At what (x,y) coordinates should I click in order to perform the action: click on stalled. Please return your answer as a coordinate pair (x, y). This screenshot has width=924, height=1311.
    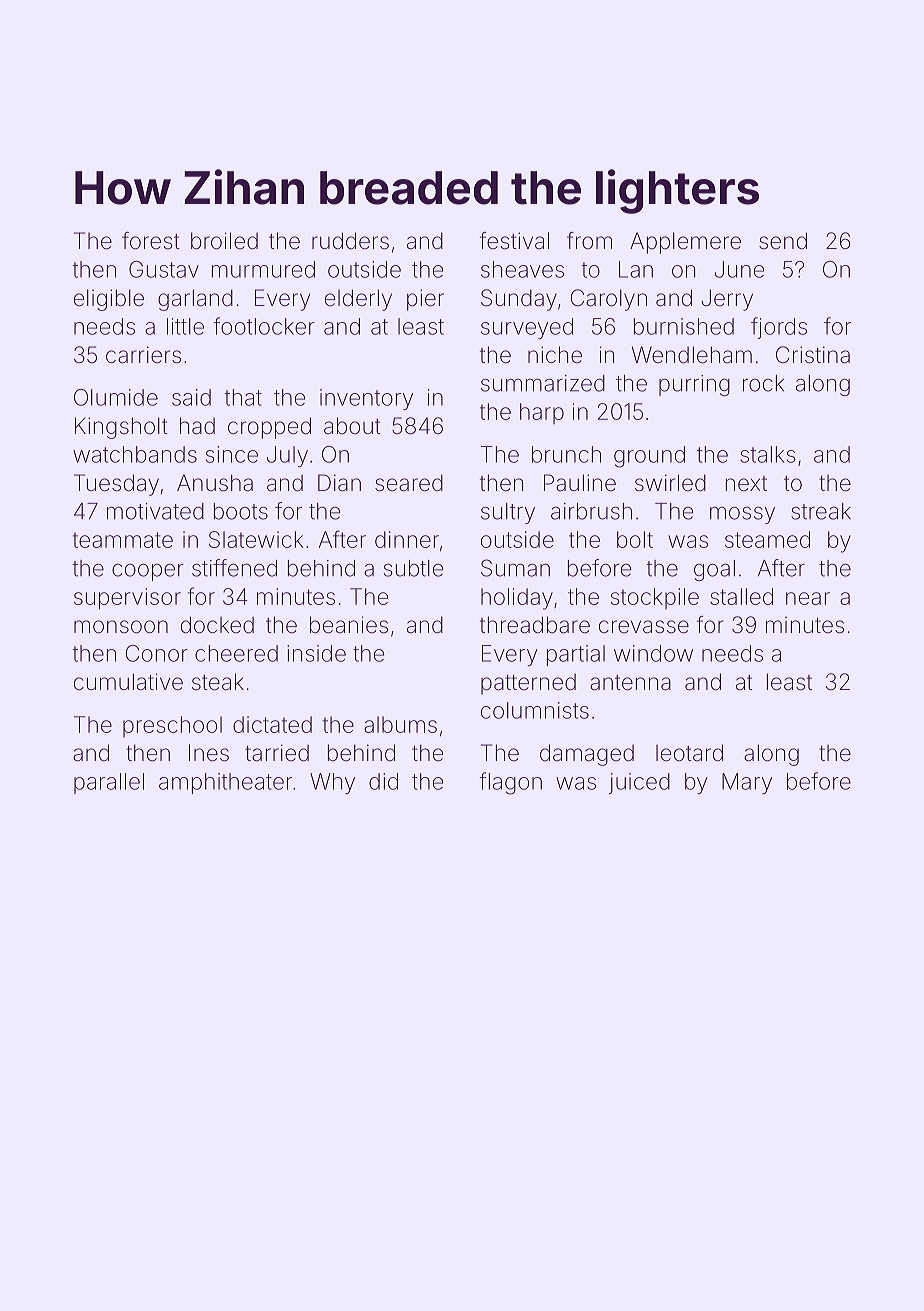
    Looking at the image, I should click on (741, 596).
